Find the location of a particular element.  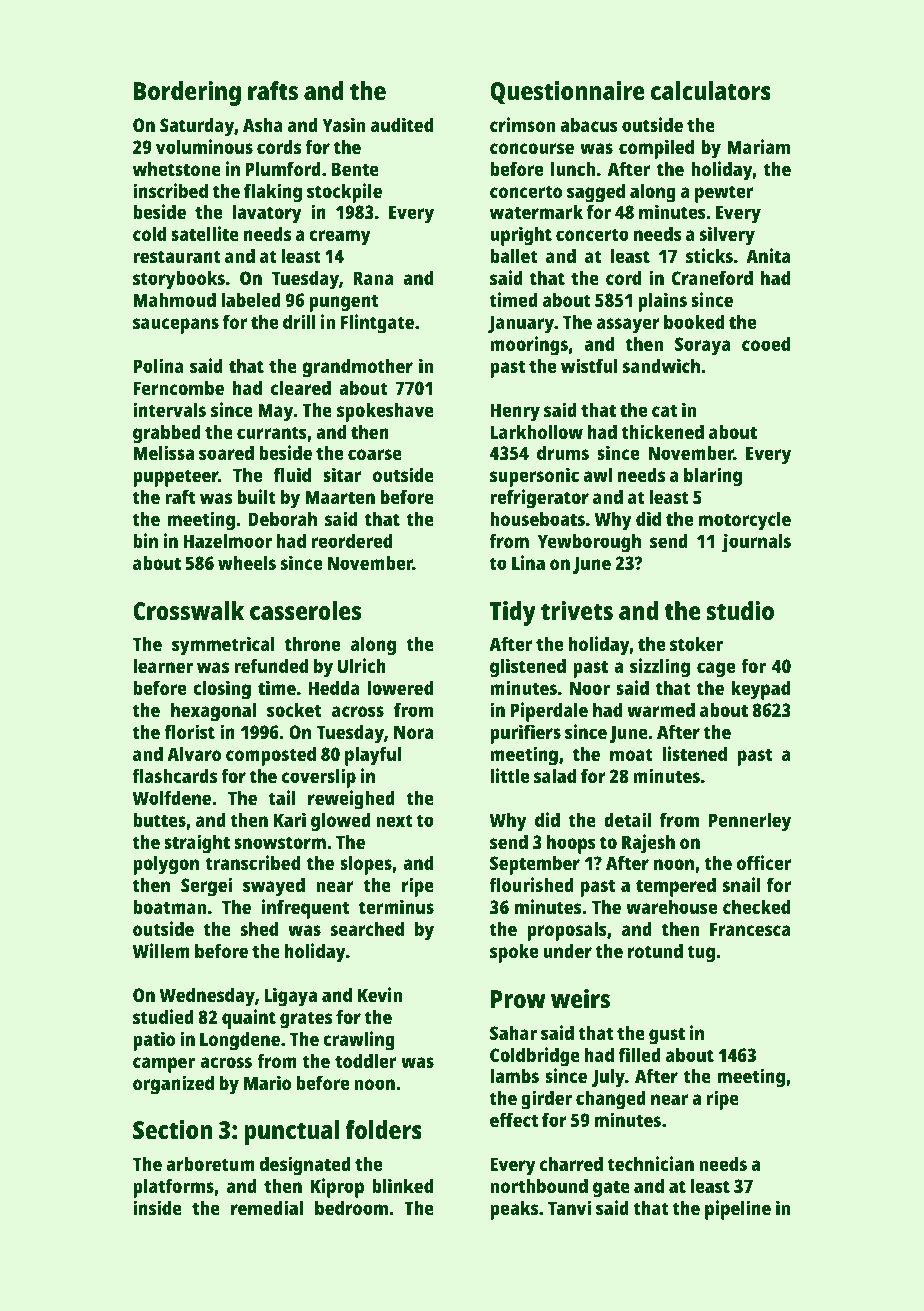

moat is located at coordinates (631, 754).
